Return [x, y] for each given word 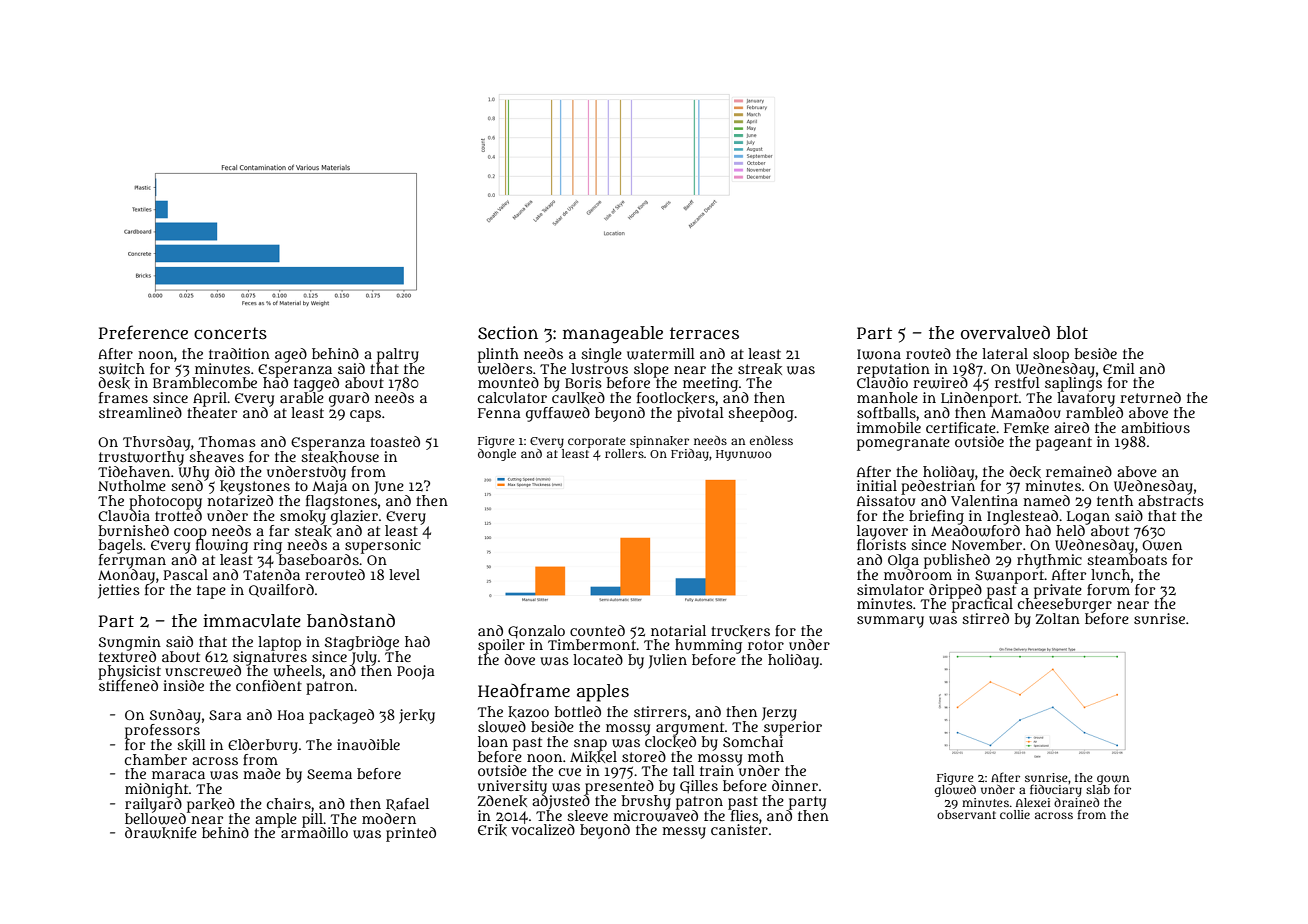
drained [1076, 802]
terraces [704, 333]
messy [684, 833]
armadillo [313, 832]
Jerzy [779, 714]
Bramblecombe [205, 382]
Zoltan [1058, 618]
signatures [270, 657]
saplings [1073, 384]
